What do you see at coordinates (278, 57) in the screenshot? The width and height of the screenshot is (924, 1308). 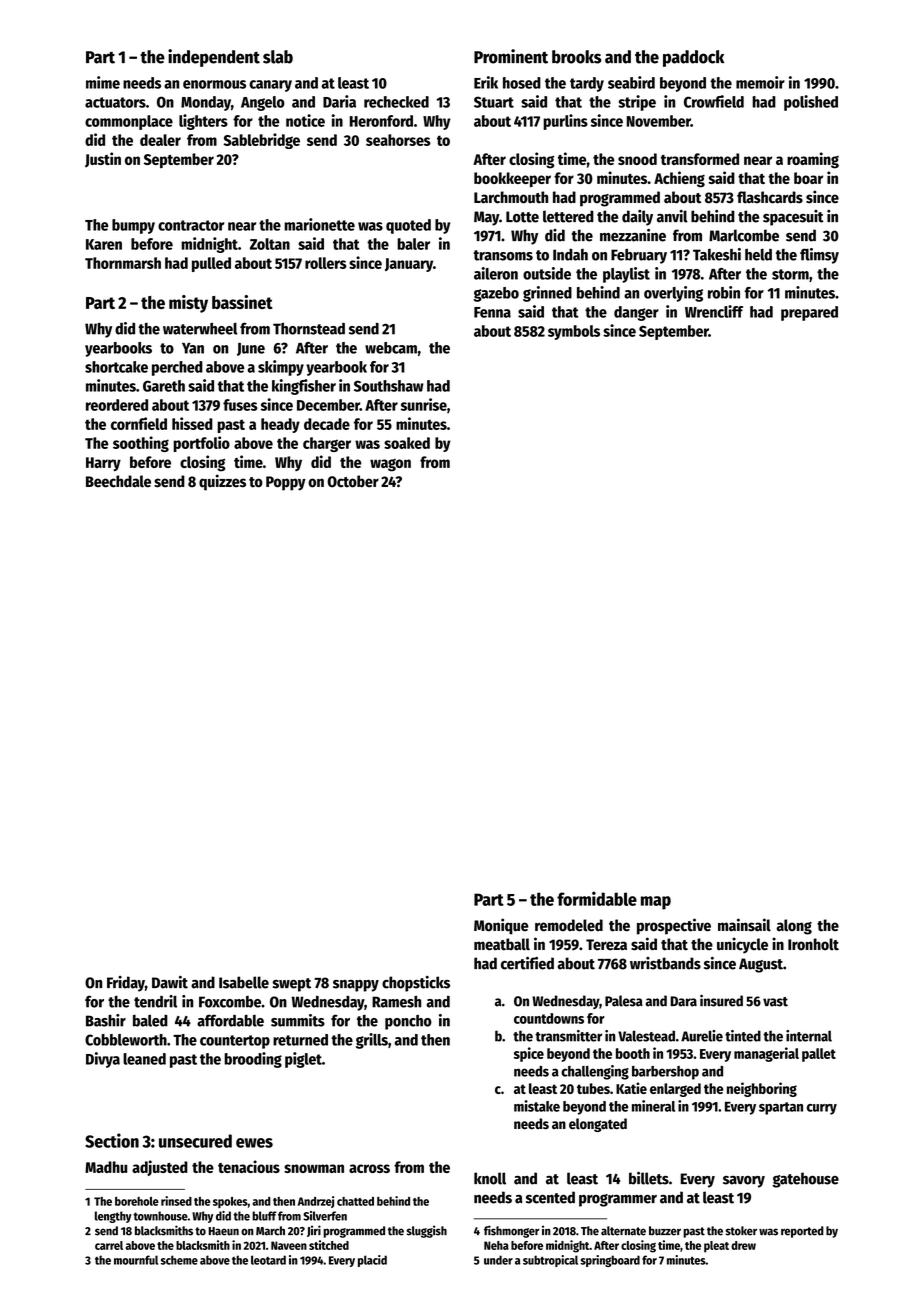 I see `slab` at bounding box center [278, 57].
